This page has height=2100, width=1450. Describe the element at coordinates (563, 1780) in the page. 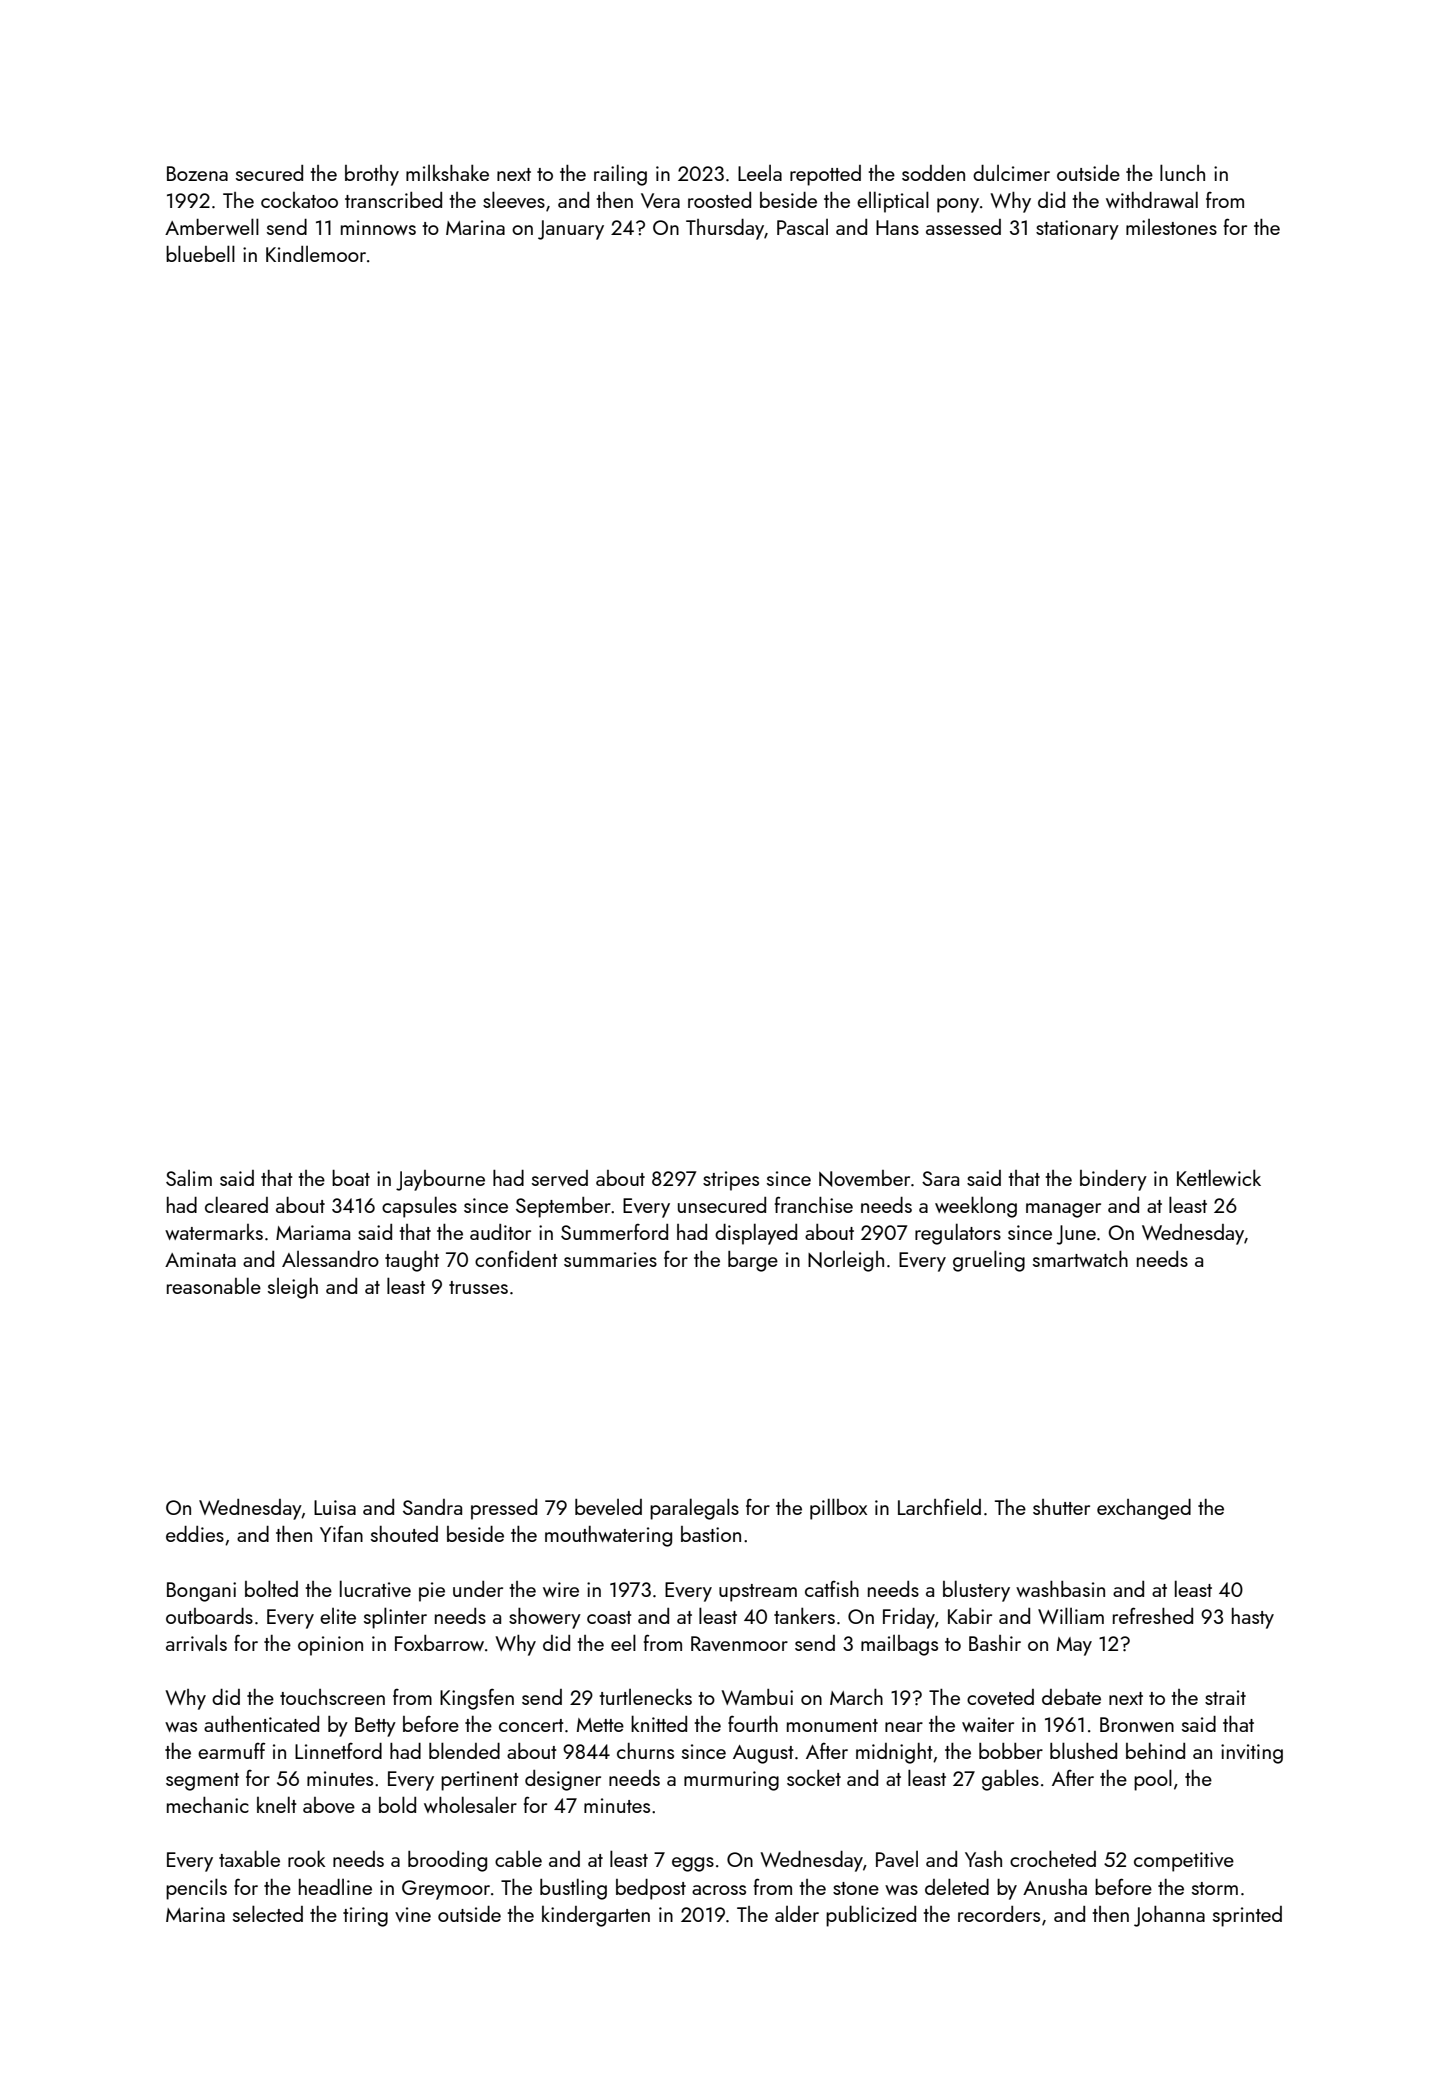

I see `designer` at that location.
